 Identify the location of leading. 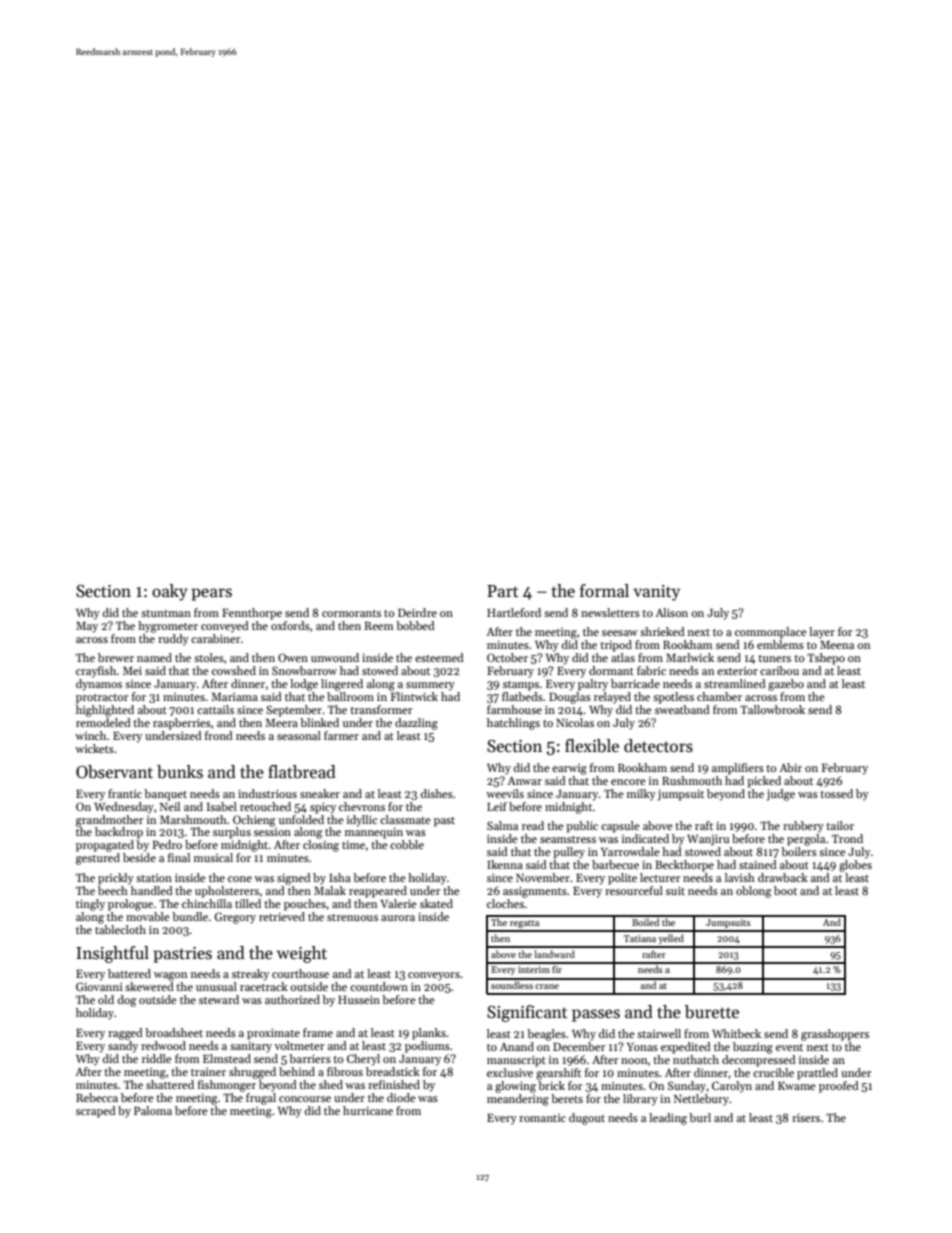
(668, 1119).
